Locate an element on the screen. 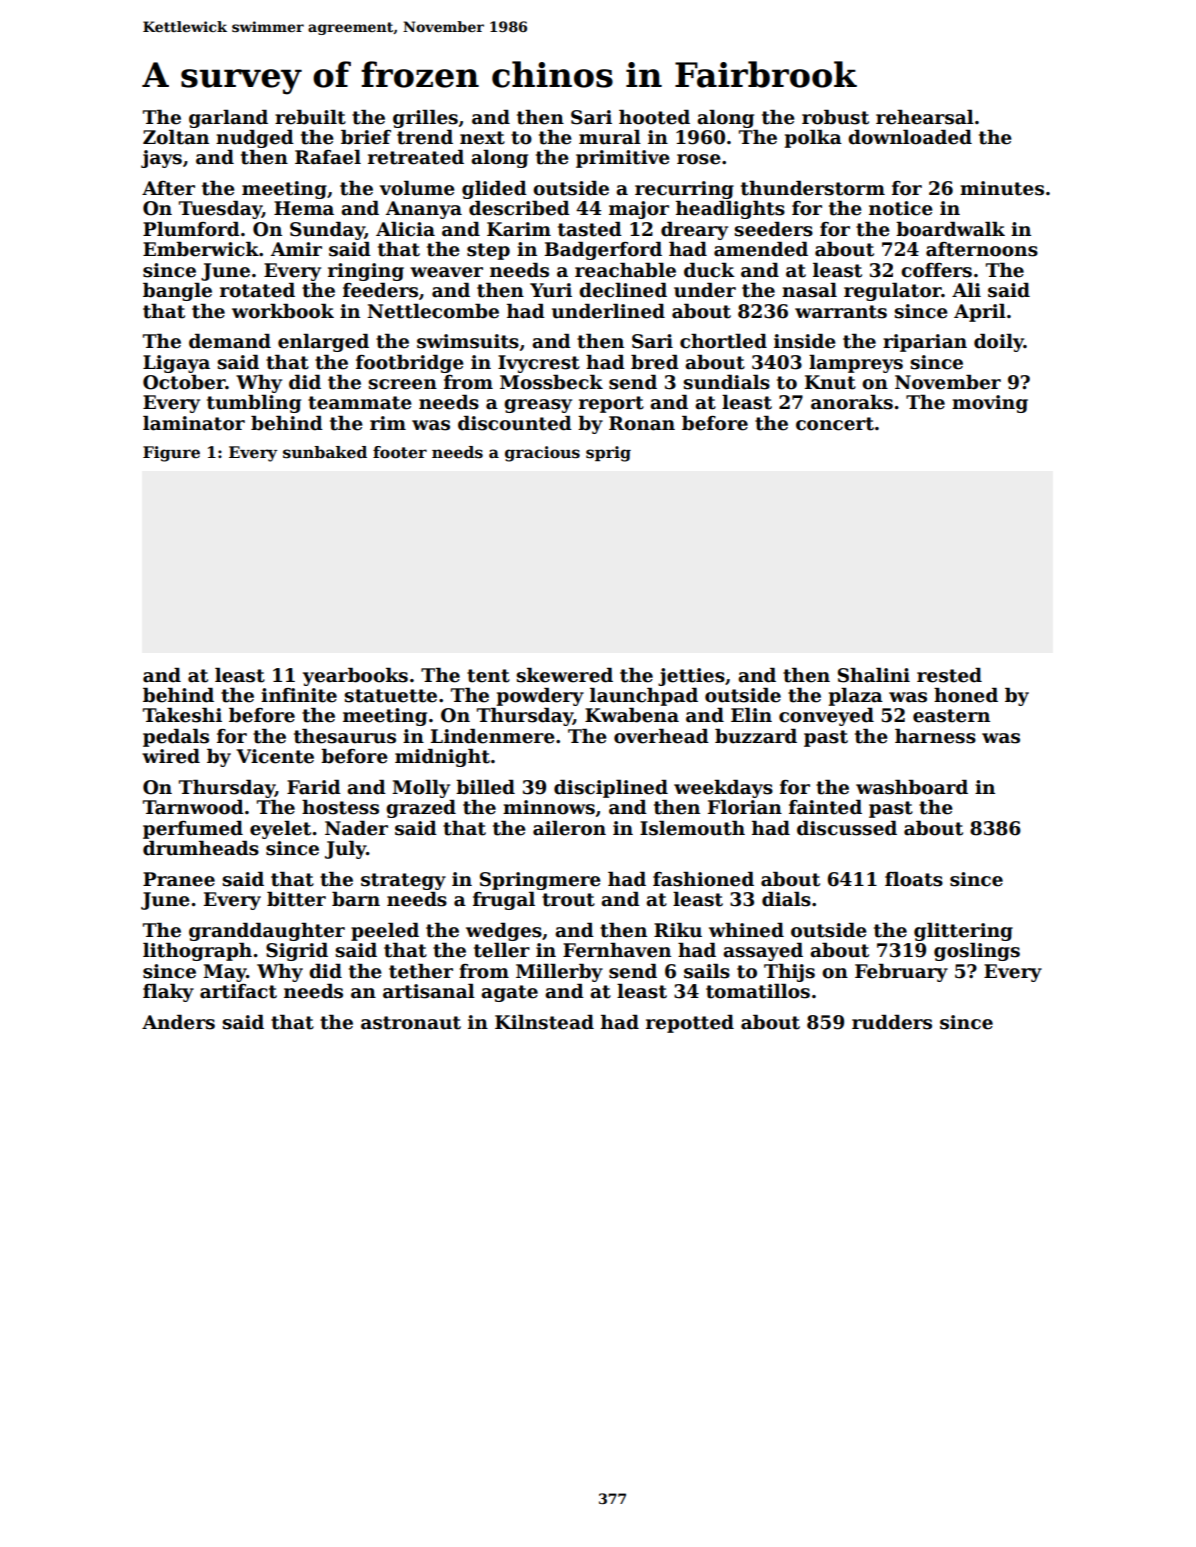 The width and height of the screenshot is (1196, 1547). yearbooks is located at coordinates (355, 677).
